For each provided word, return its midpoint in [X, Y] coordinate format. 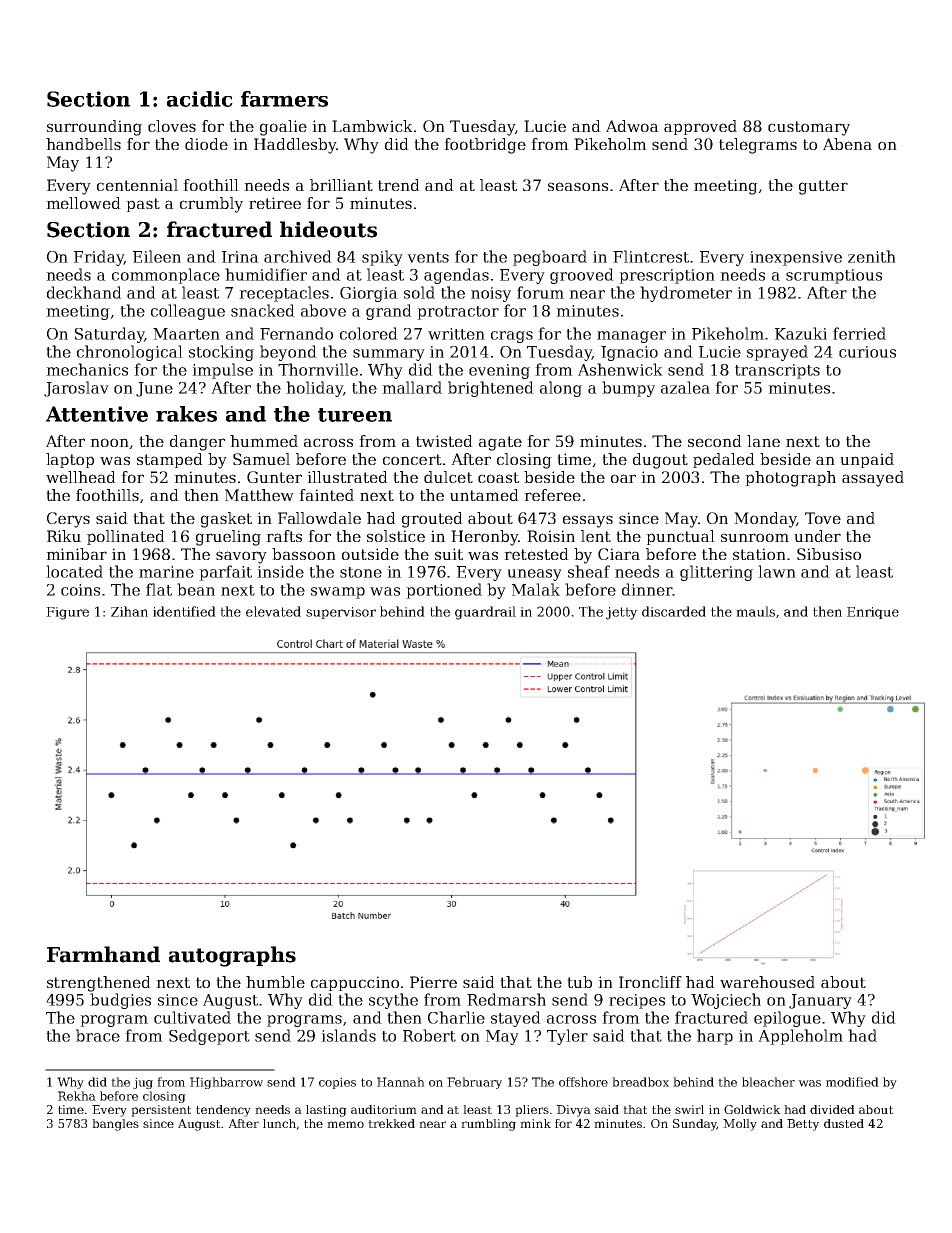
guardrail [485, 613]
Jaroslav [76, 389]
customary [809, 128]
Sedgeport [209, 1037]
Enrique [873, 613]
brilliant [341, 185]
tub [579, 982]
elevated [273, 611]
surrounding [94, 128]
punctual [680, 537]
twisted [444, 441]
